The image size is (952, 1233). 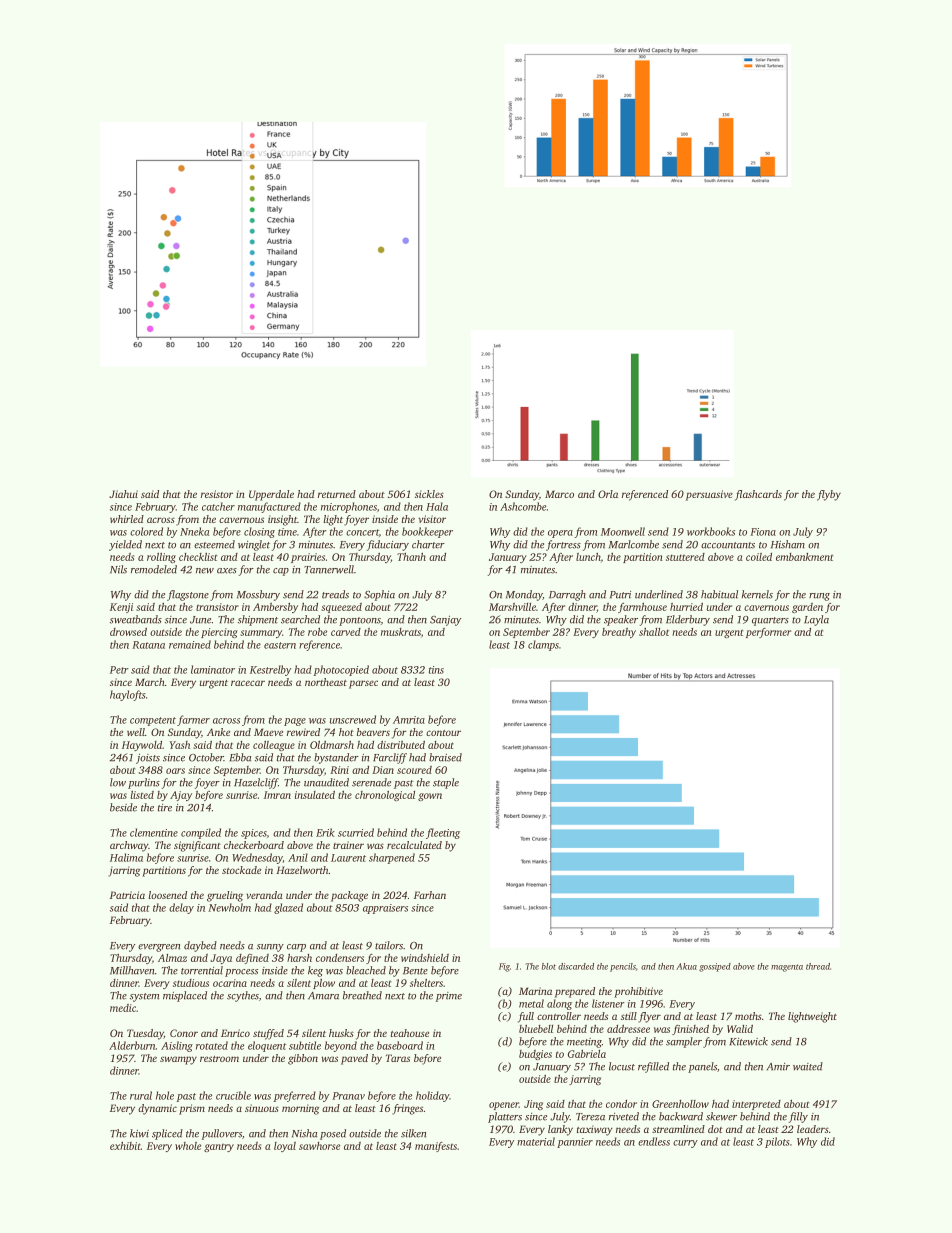 I want to click on rung, so click(x=819, y=597).
